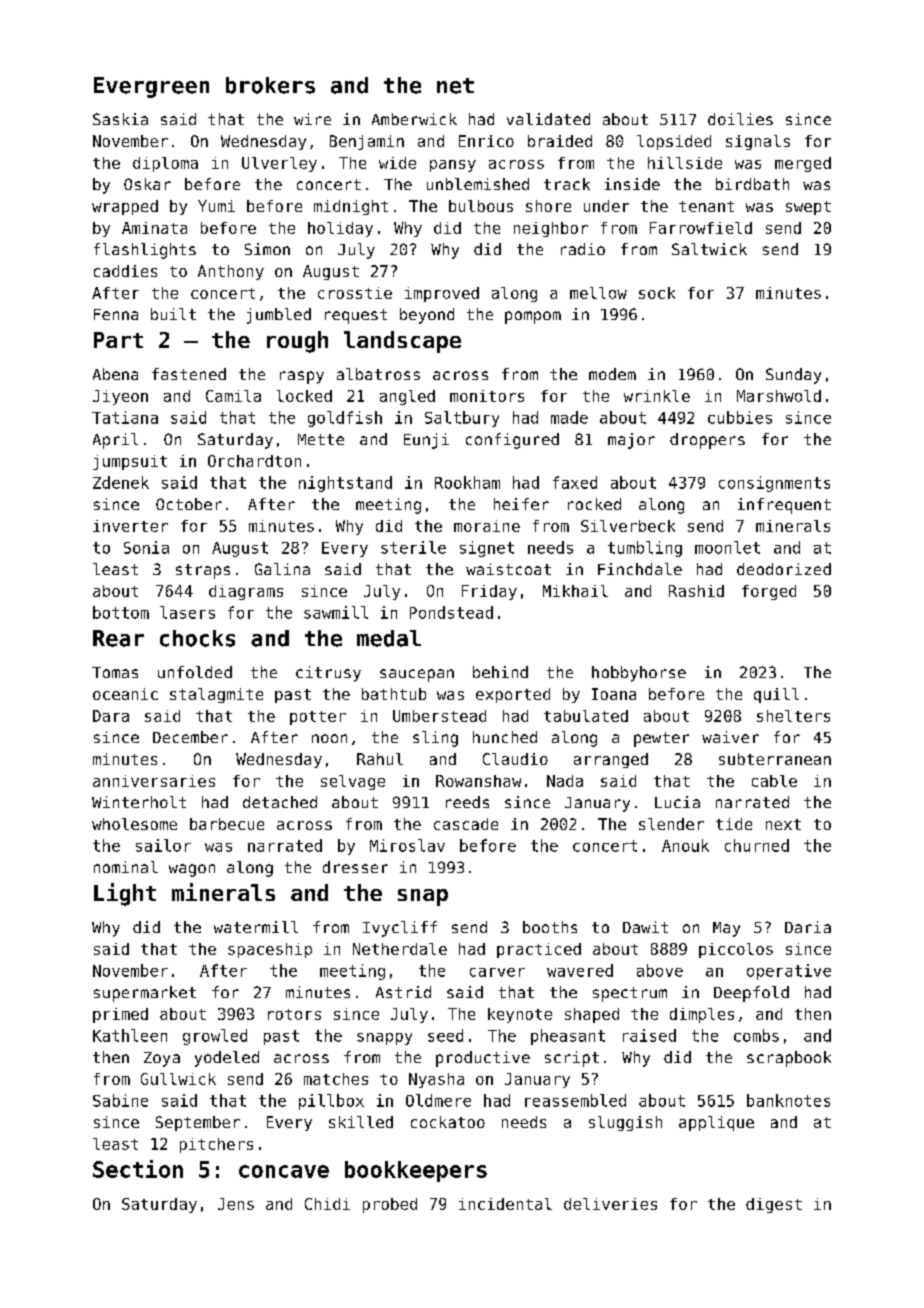  I want to click on exported, so click(513, 695).
